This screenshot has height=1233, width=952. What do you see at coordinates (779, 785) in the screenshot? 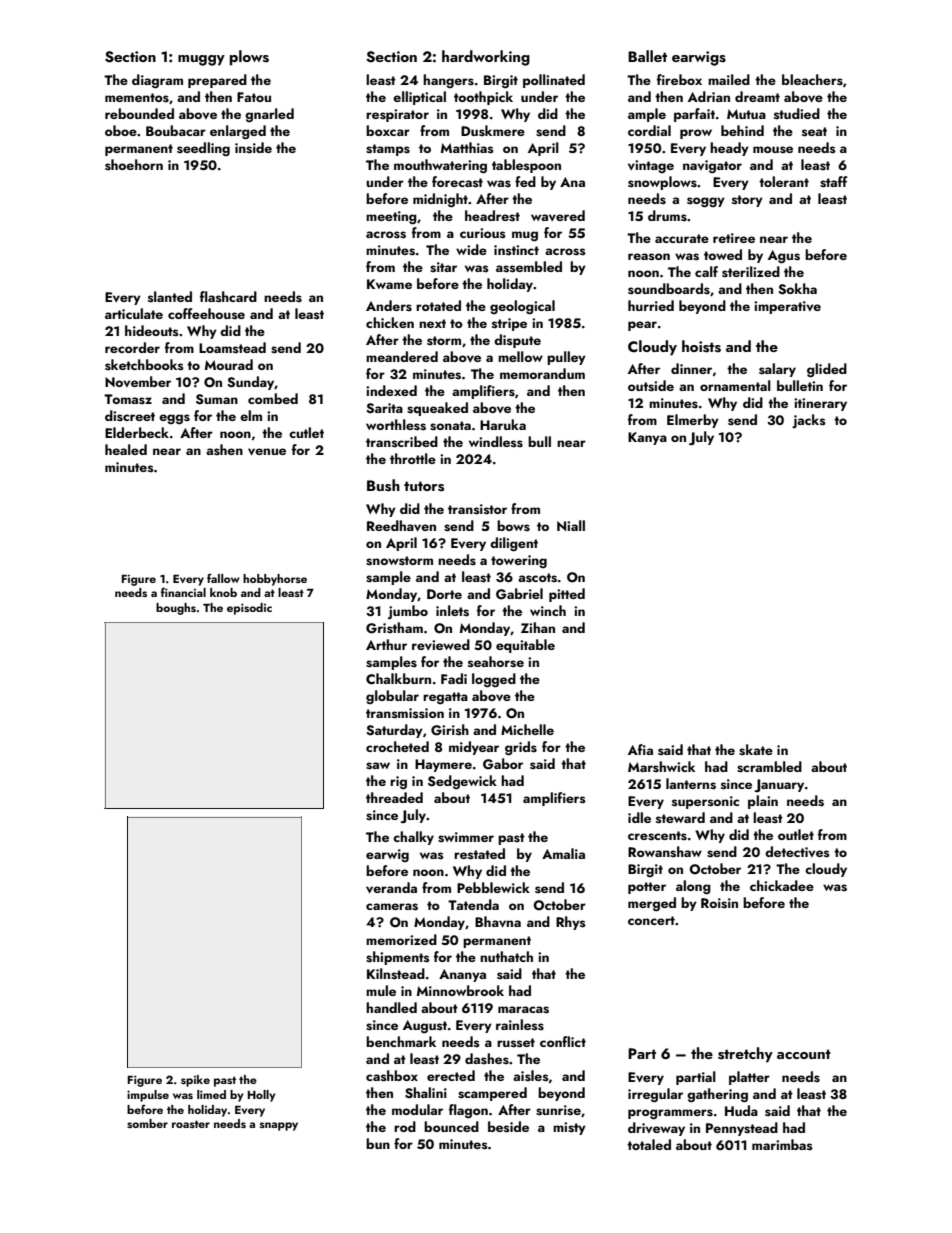
I see `January` at bounding box center [779, 785].
